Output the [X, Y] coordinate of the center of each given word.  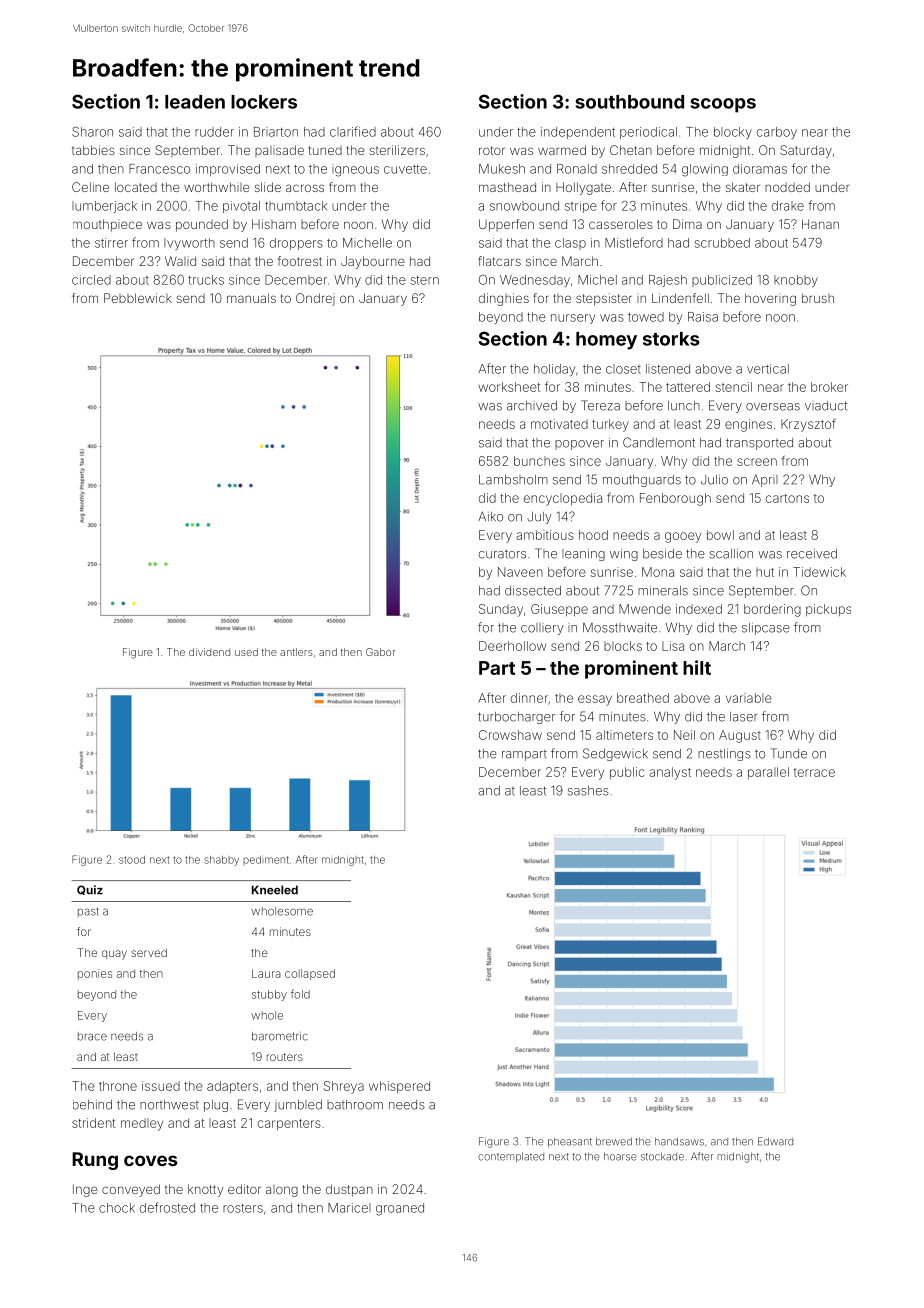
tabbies [93, 150]
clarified [353, 131]
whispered [399, 1087]
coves [151, 1160]
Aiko [490, 516]
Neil [684, 735]
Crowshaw [510, 735]
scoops [723, 105]
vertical [768, 369]
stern [425, 280]
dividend [209, 652]
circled [91, 280]
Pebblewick [138, 298]
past [88, 912]
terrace [814, 772]
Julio [714, 480]
